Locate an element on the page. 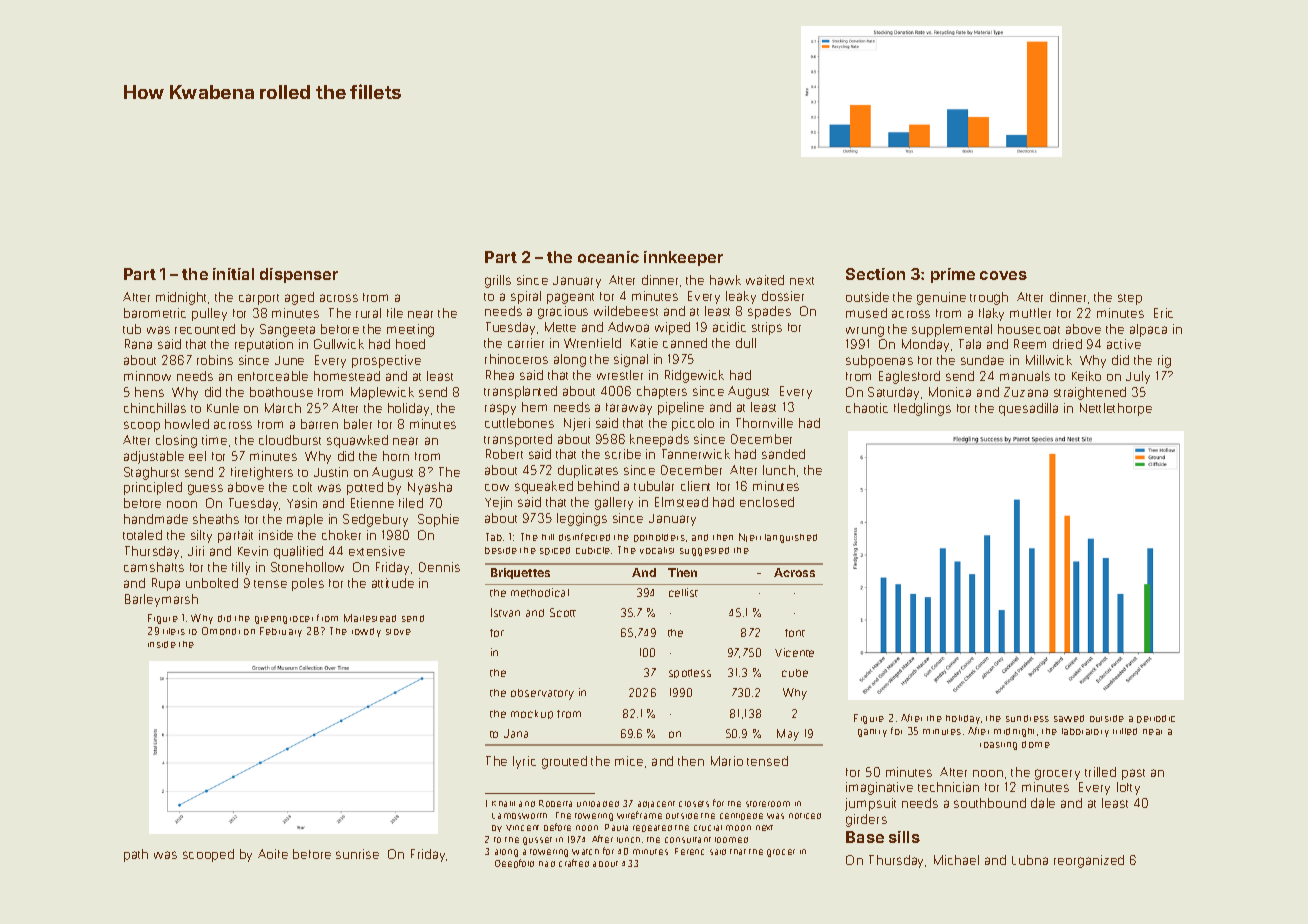  Deepfold is located at coordinates (514, 863).
